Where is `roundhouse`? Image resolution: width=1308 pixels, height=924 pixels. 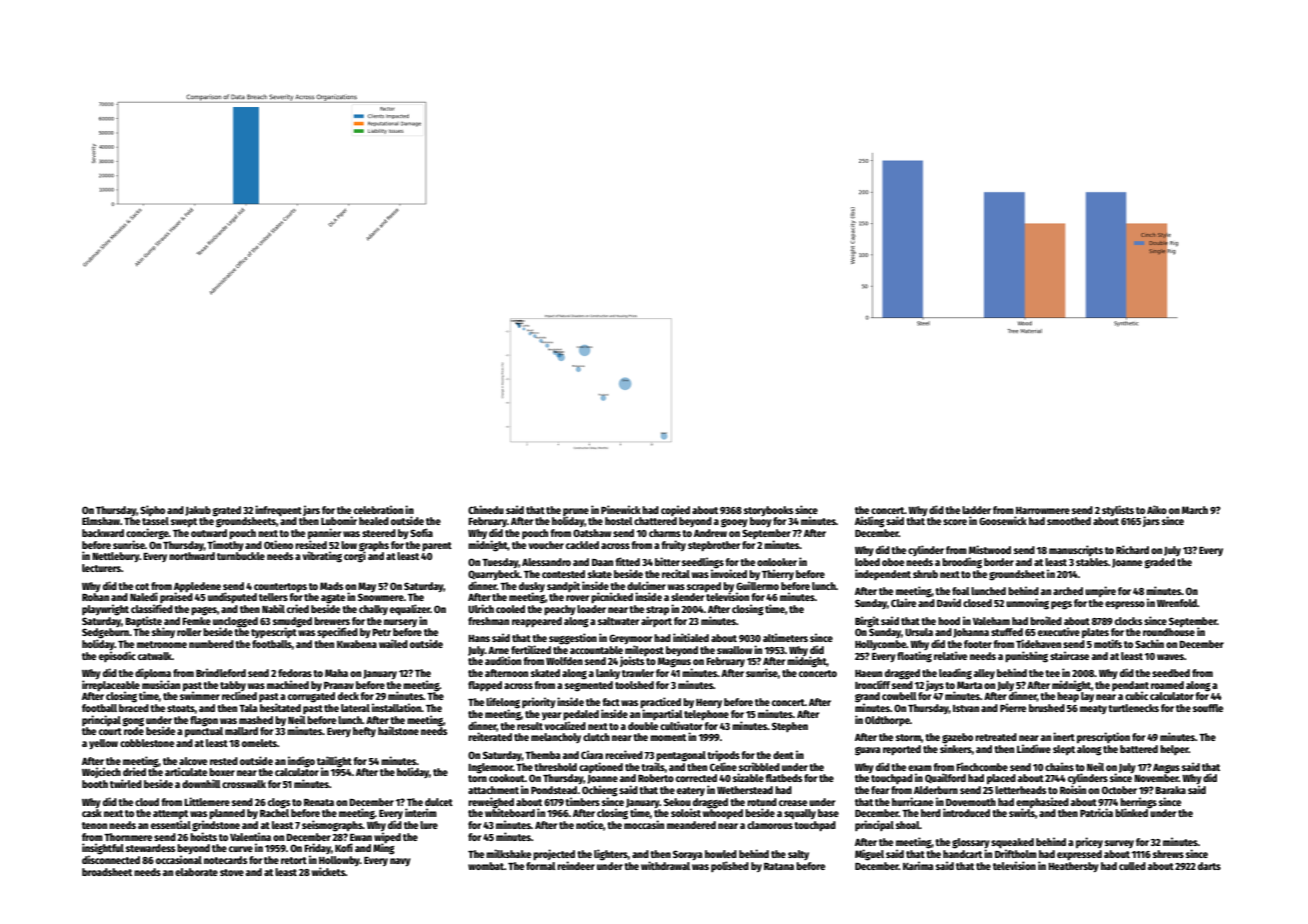 roundhouse is located at coordinates (1169, 632).
